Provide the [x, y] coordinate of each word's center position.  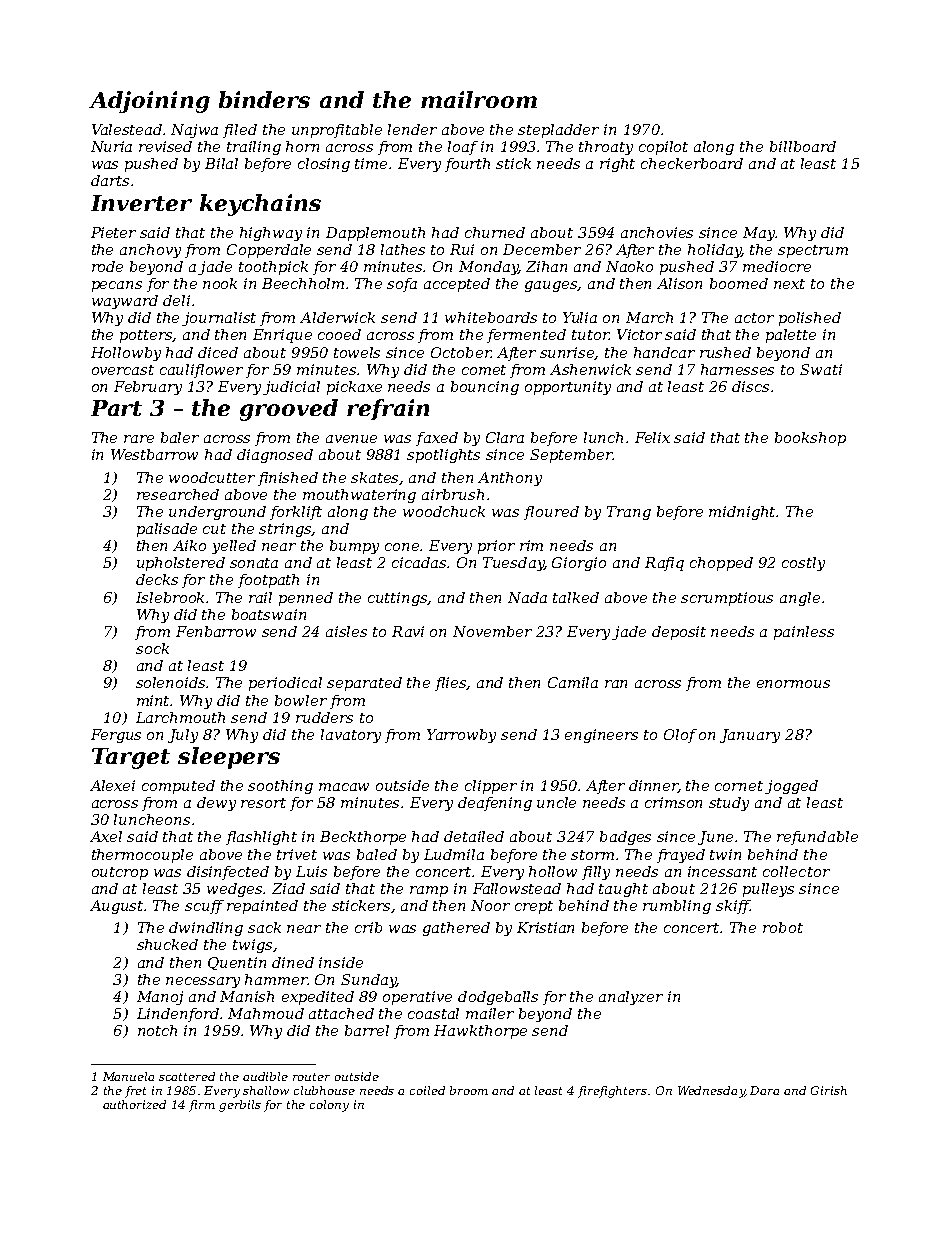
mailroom [479, 99]
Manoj [160, 998]
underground [217, 513]
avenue [351, 439]
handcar [664, 352]
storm [592, 855]
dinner [653, 786]
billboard [803, 146]
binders [264, 99]
